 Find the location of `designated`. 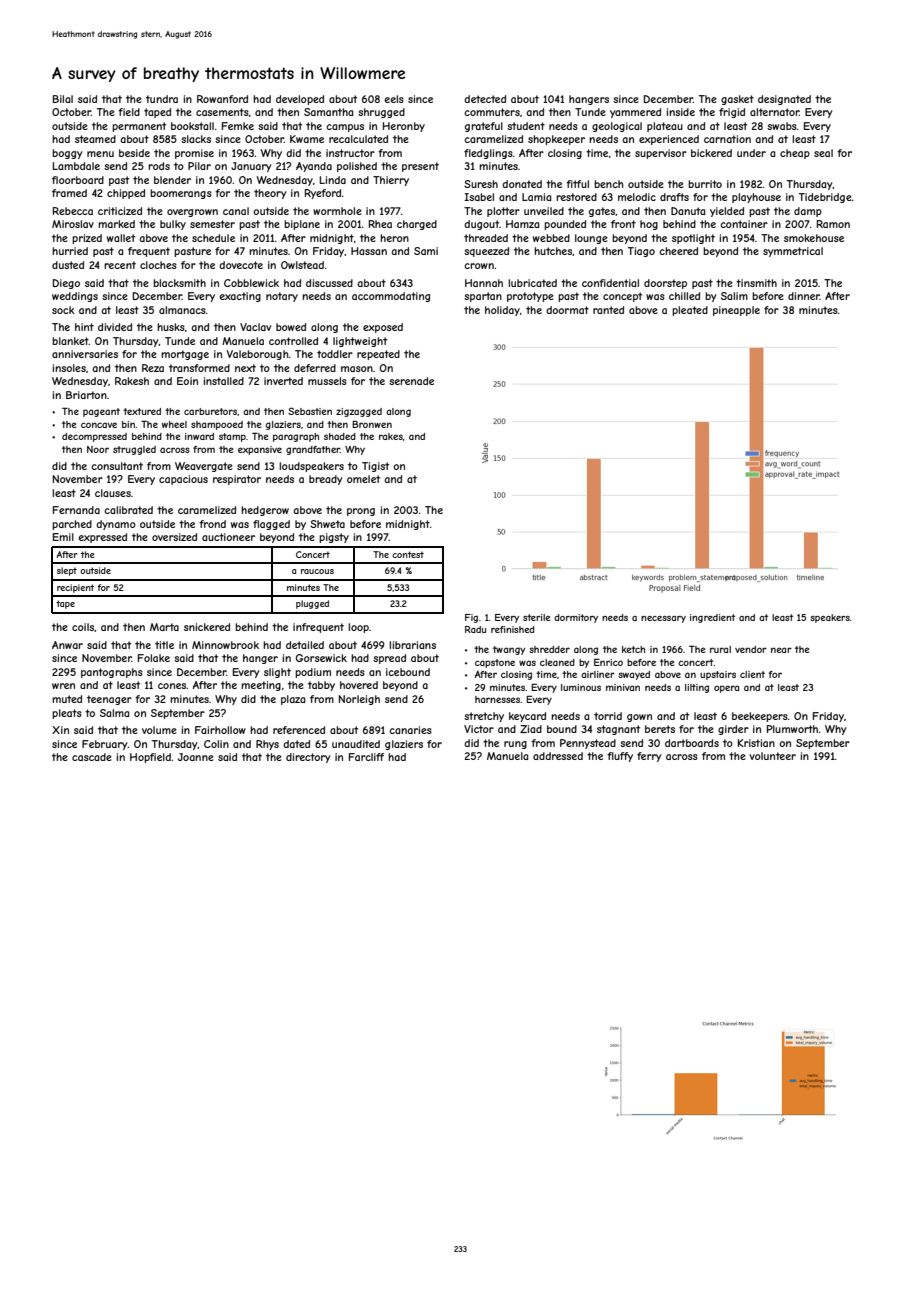

designated is located at coordinates (784, 100).
